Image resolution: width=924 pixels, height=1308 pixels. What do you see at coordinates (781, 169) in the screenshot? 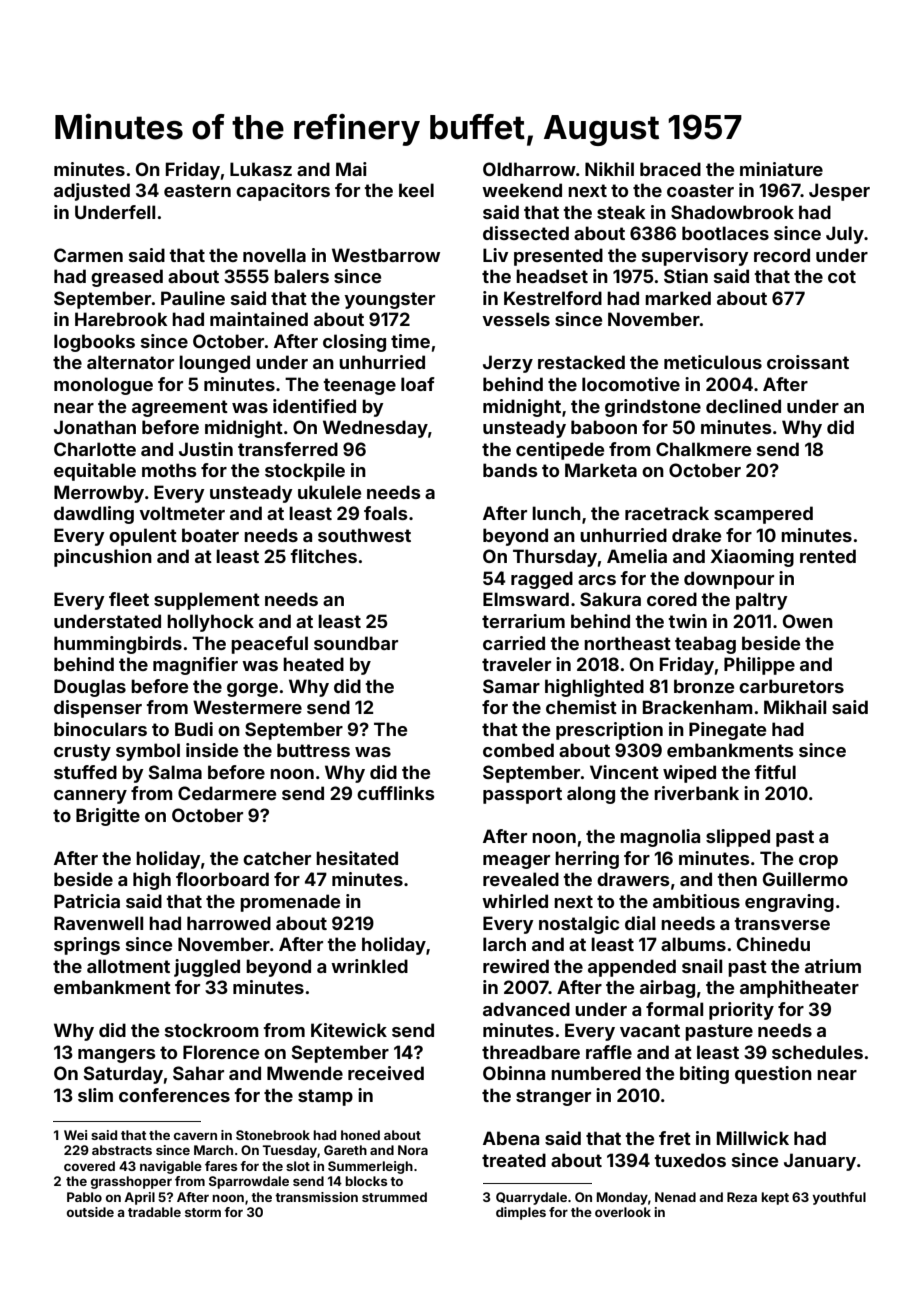
I see `miniature` at bounding box center [781, 169].
